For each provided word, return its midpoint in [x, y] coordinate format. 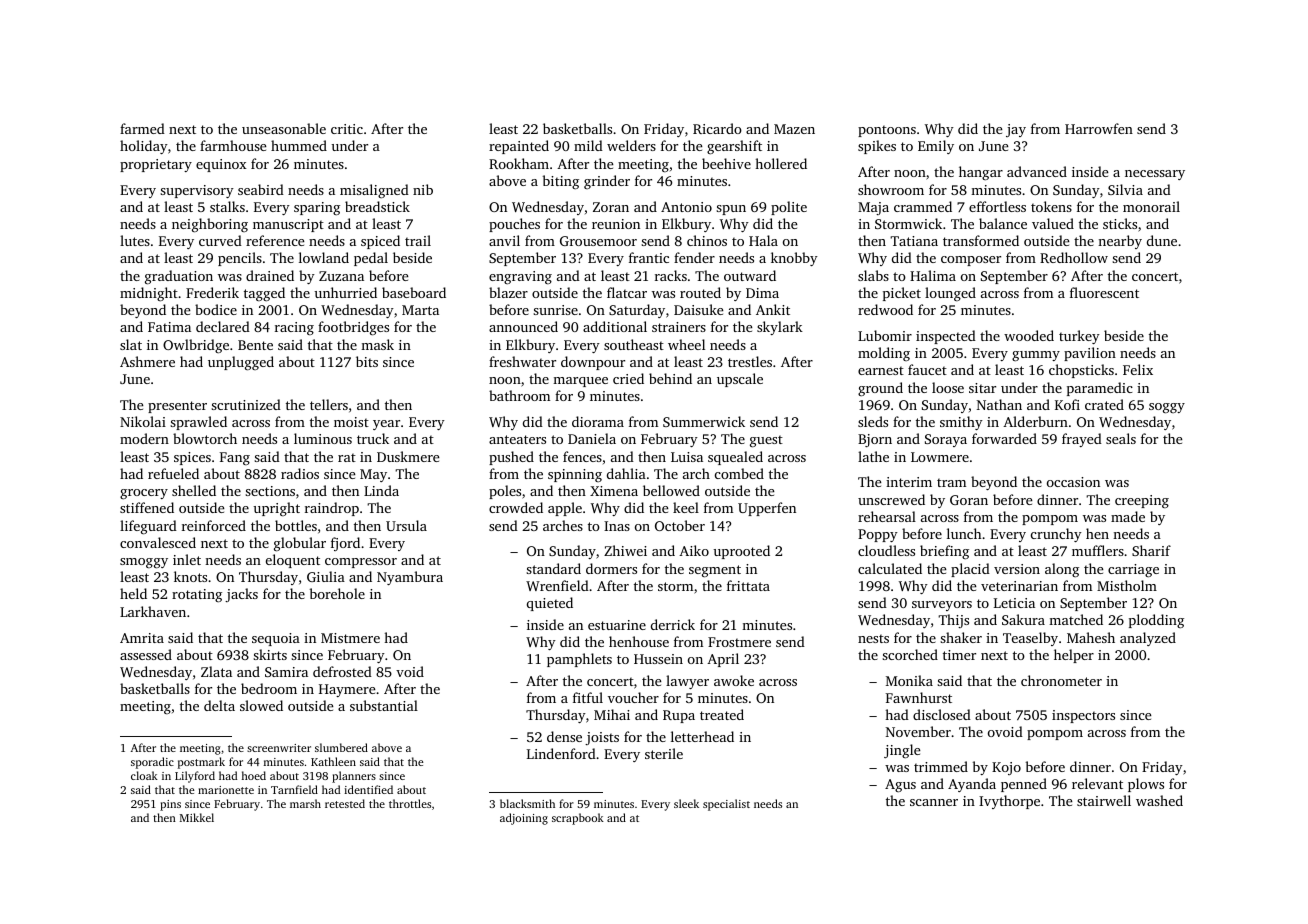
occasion [1073, 482]
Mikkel [197, 817]
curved [220, 240]
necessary [1155, 175]
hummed [299, 145]
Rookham [519, 163]
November [918, 731]
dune [1162, 240]
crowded [516, 507]
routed [700, 292]
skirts [270, 654]
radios [300, 473]
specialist [726, 805]
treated [722, 714]
